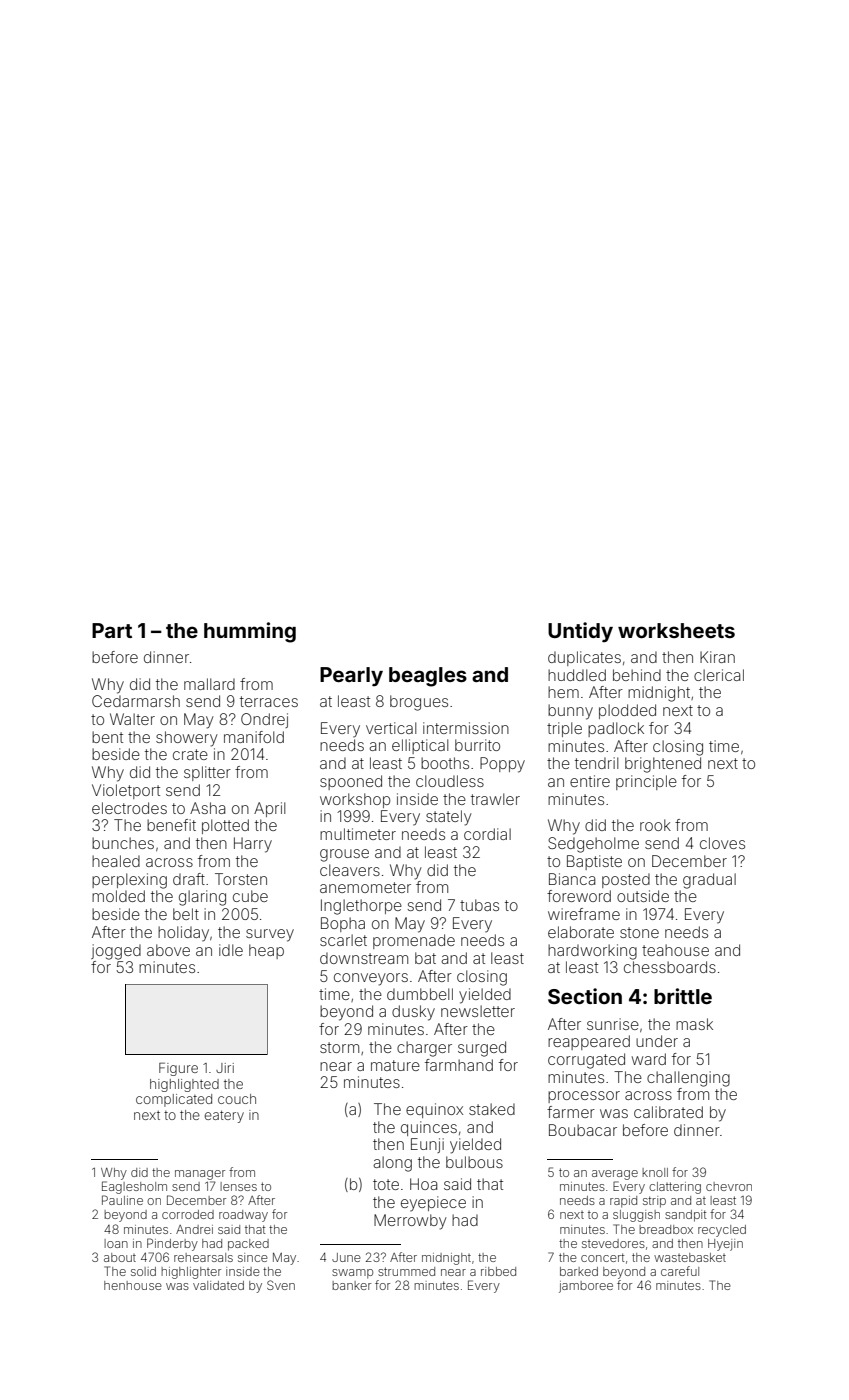 The height and width of the page is (1400, 849). What do you see at coordinates (250, 632) in the page?
I see `humming` at bounding box center [250, 632].
